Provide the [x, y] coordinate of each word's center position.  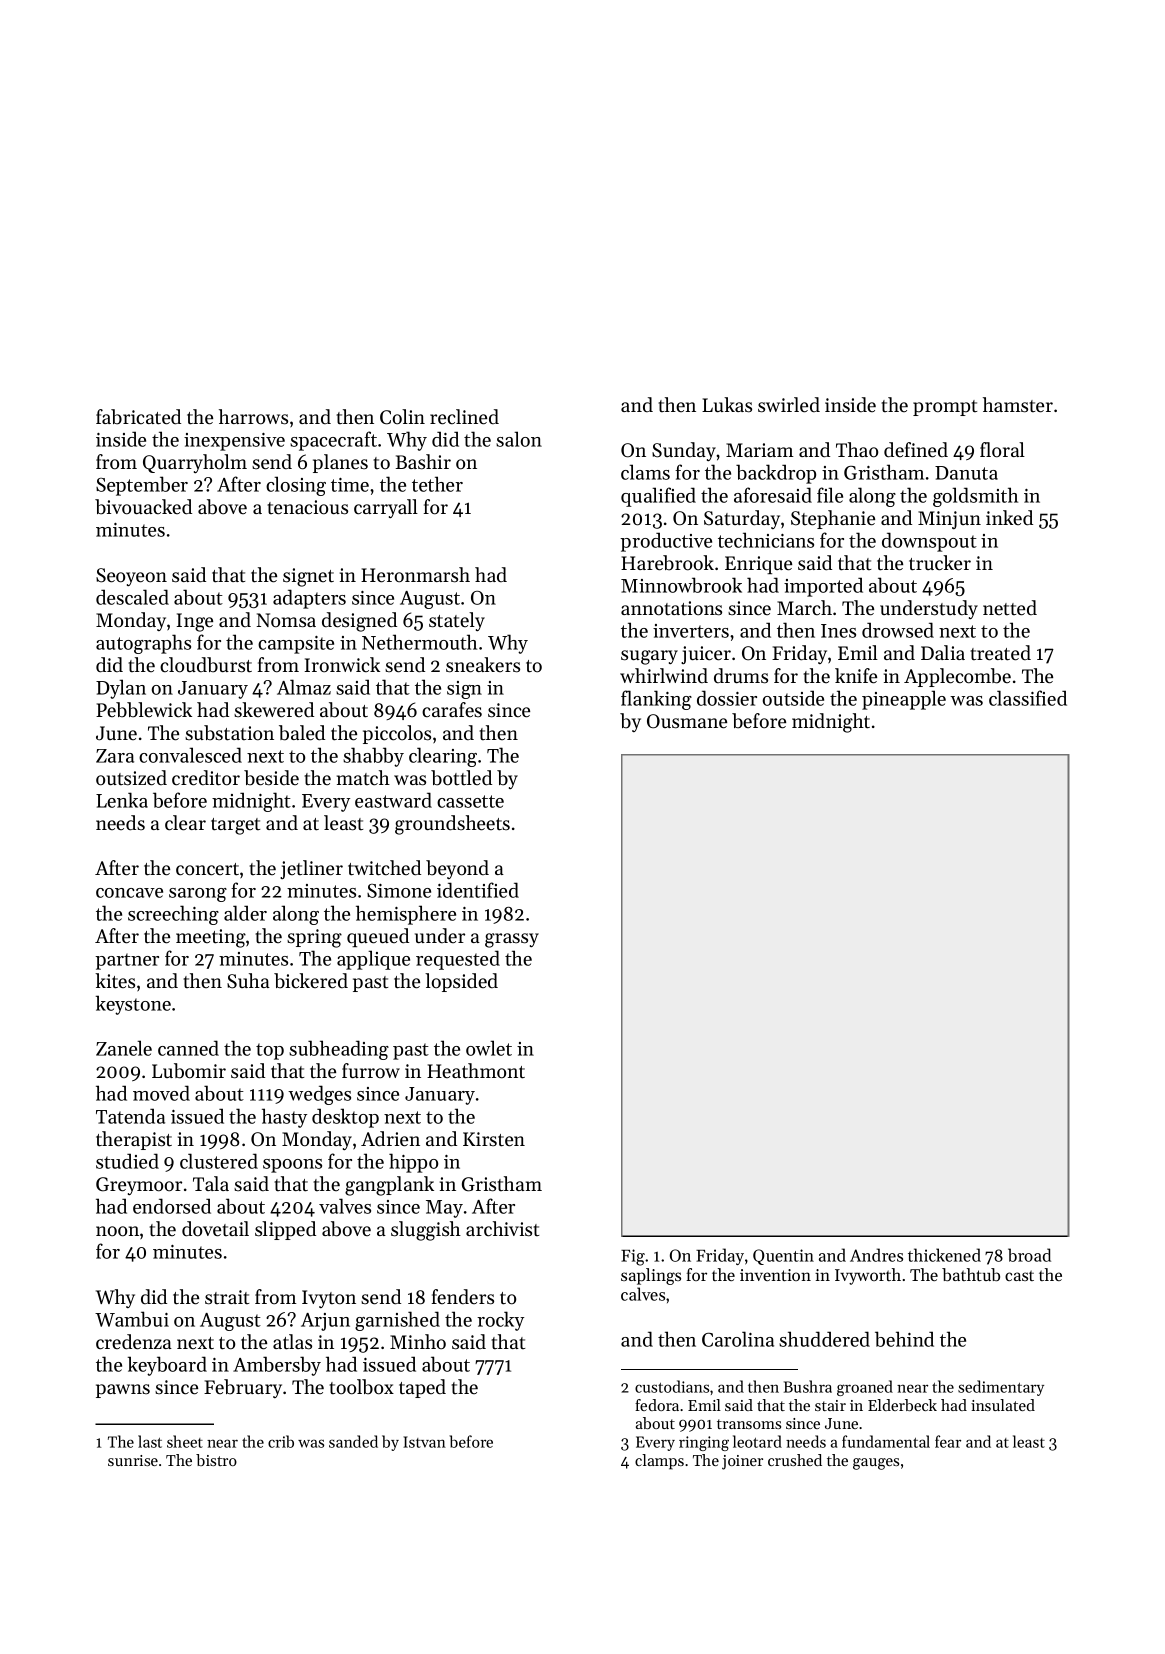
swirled [789, 405]
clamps [659, 1462]
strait [227, 1297]
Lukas [727, 405]
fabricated [138, 417]
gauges [876, 1464]
